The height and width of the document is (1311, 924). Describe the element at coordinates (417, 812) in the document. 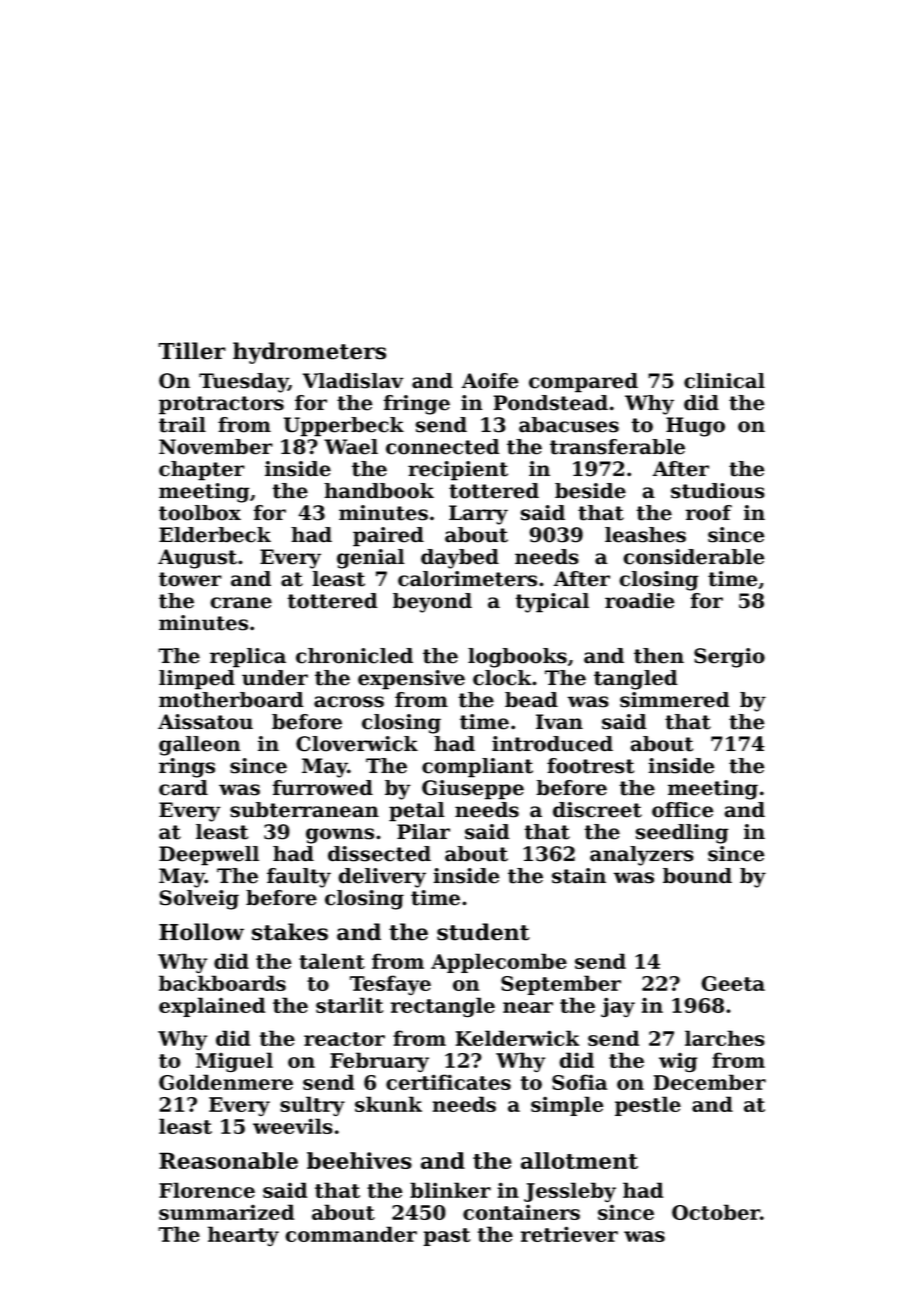

I see `petal` at that location.
